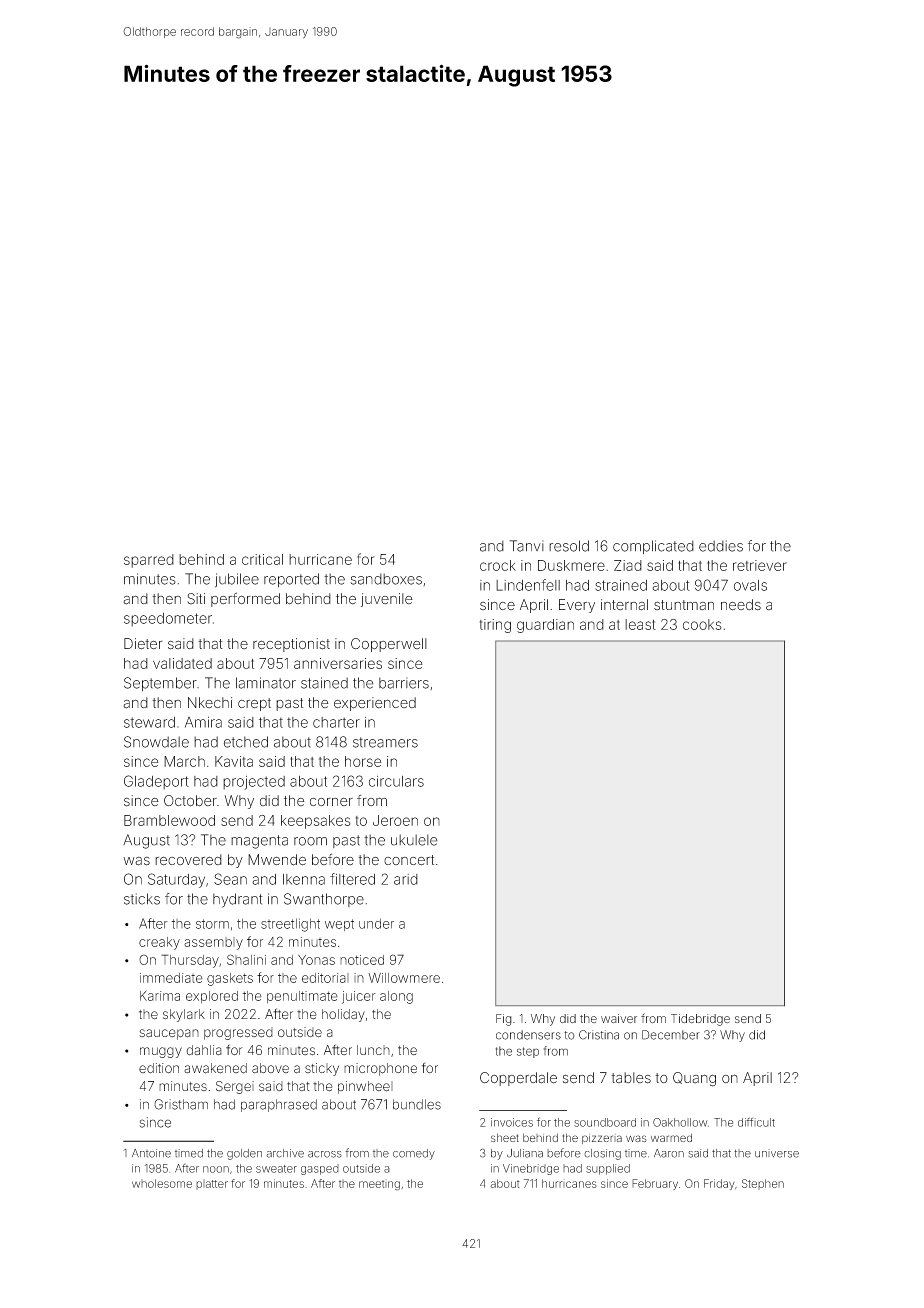 This screenshot has width=924, height=1308. Describe the element at coordinates (409, 860) in the screenshot. I see `concert` at that location.
